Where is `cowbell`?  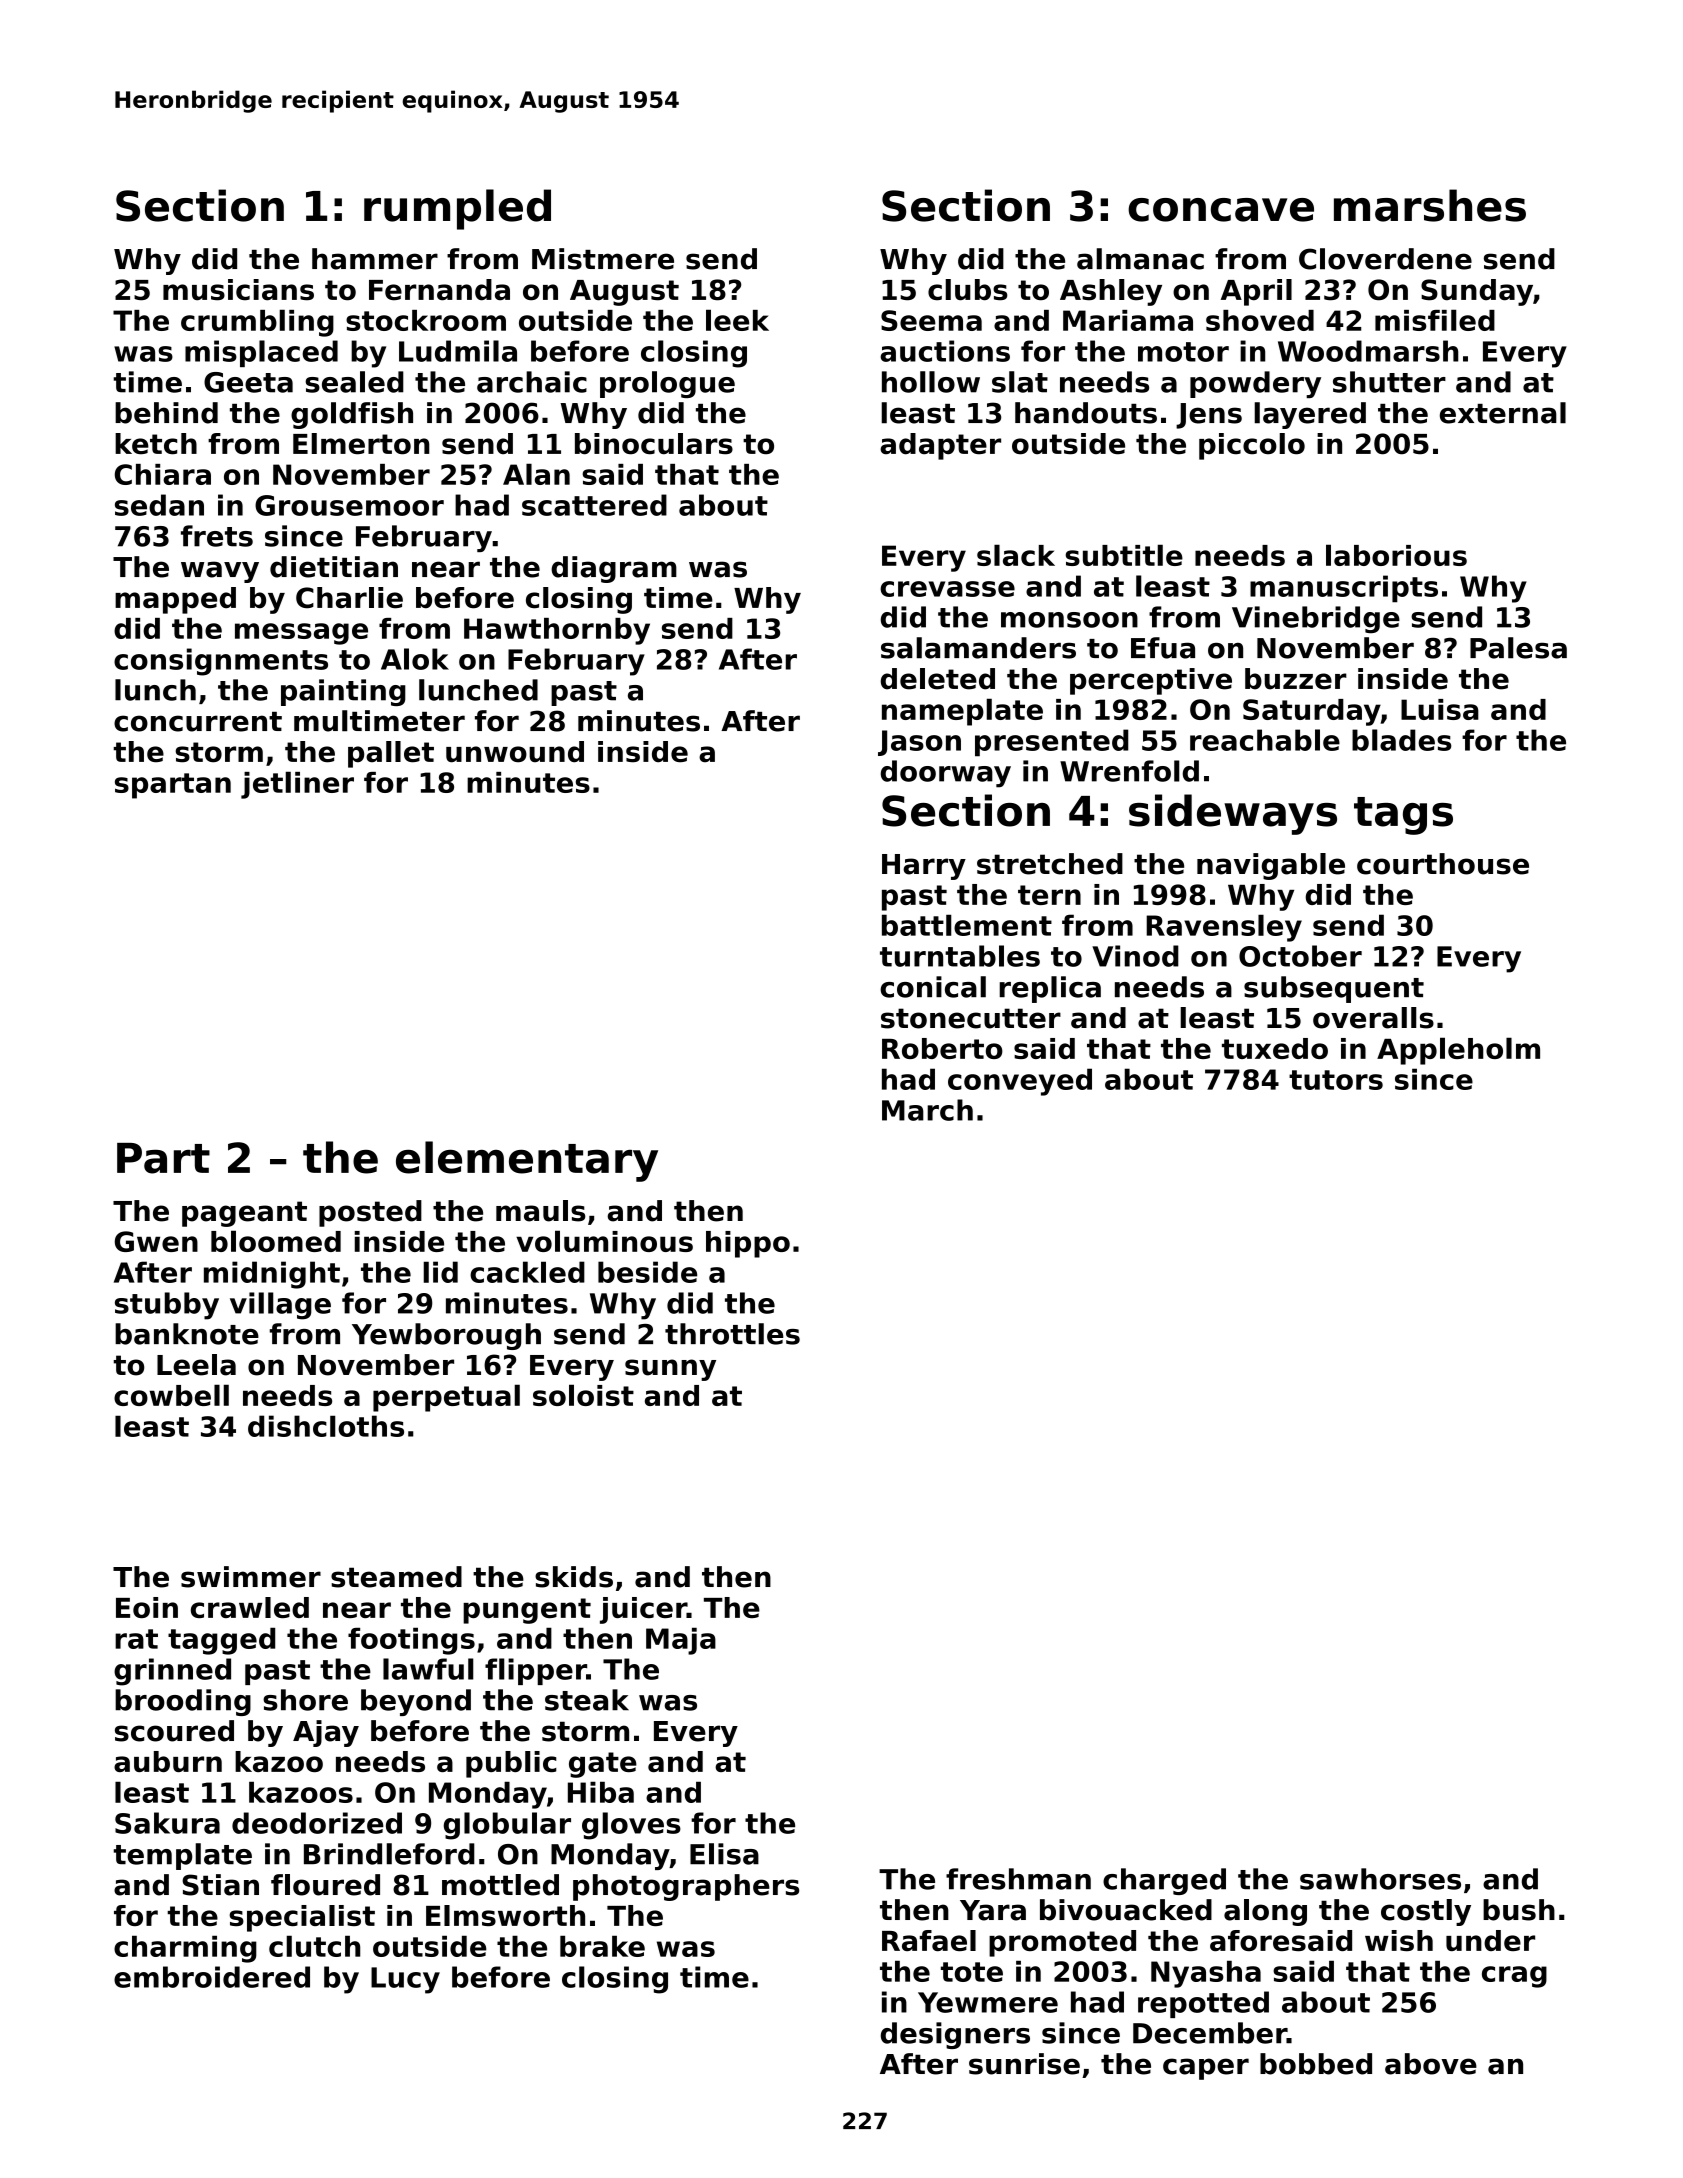
cowbell is located at coordinates (171, 1395).
